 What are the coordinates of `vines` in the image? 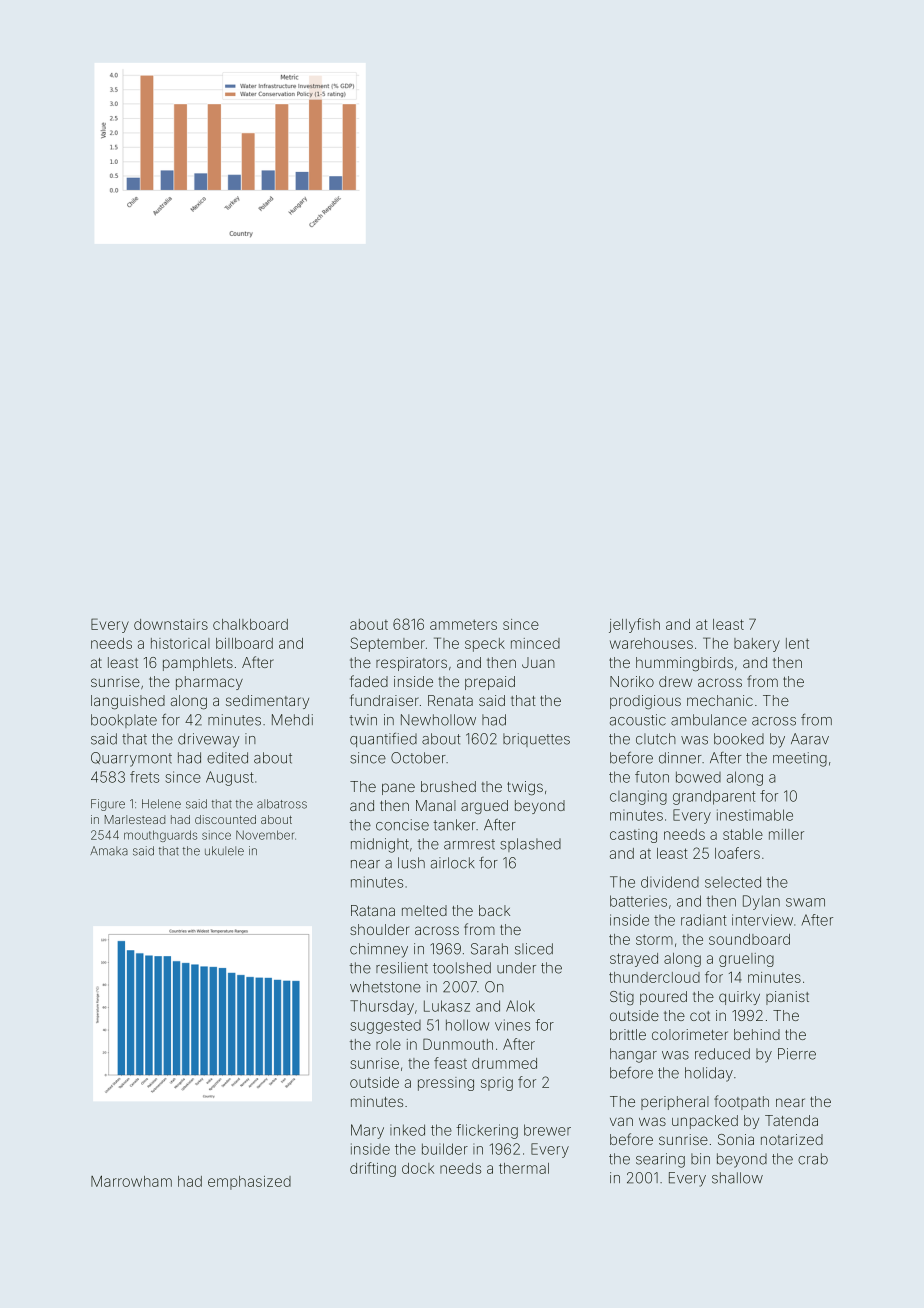 It's located at (512, 1025).
